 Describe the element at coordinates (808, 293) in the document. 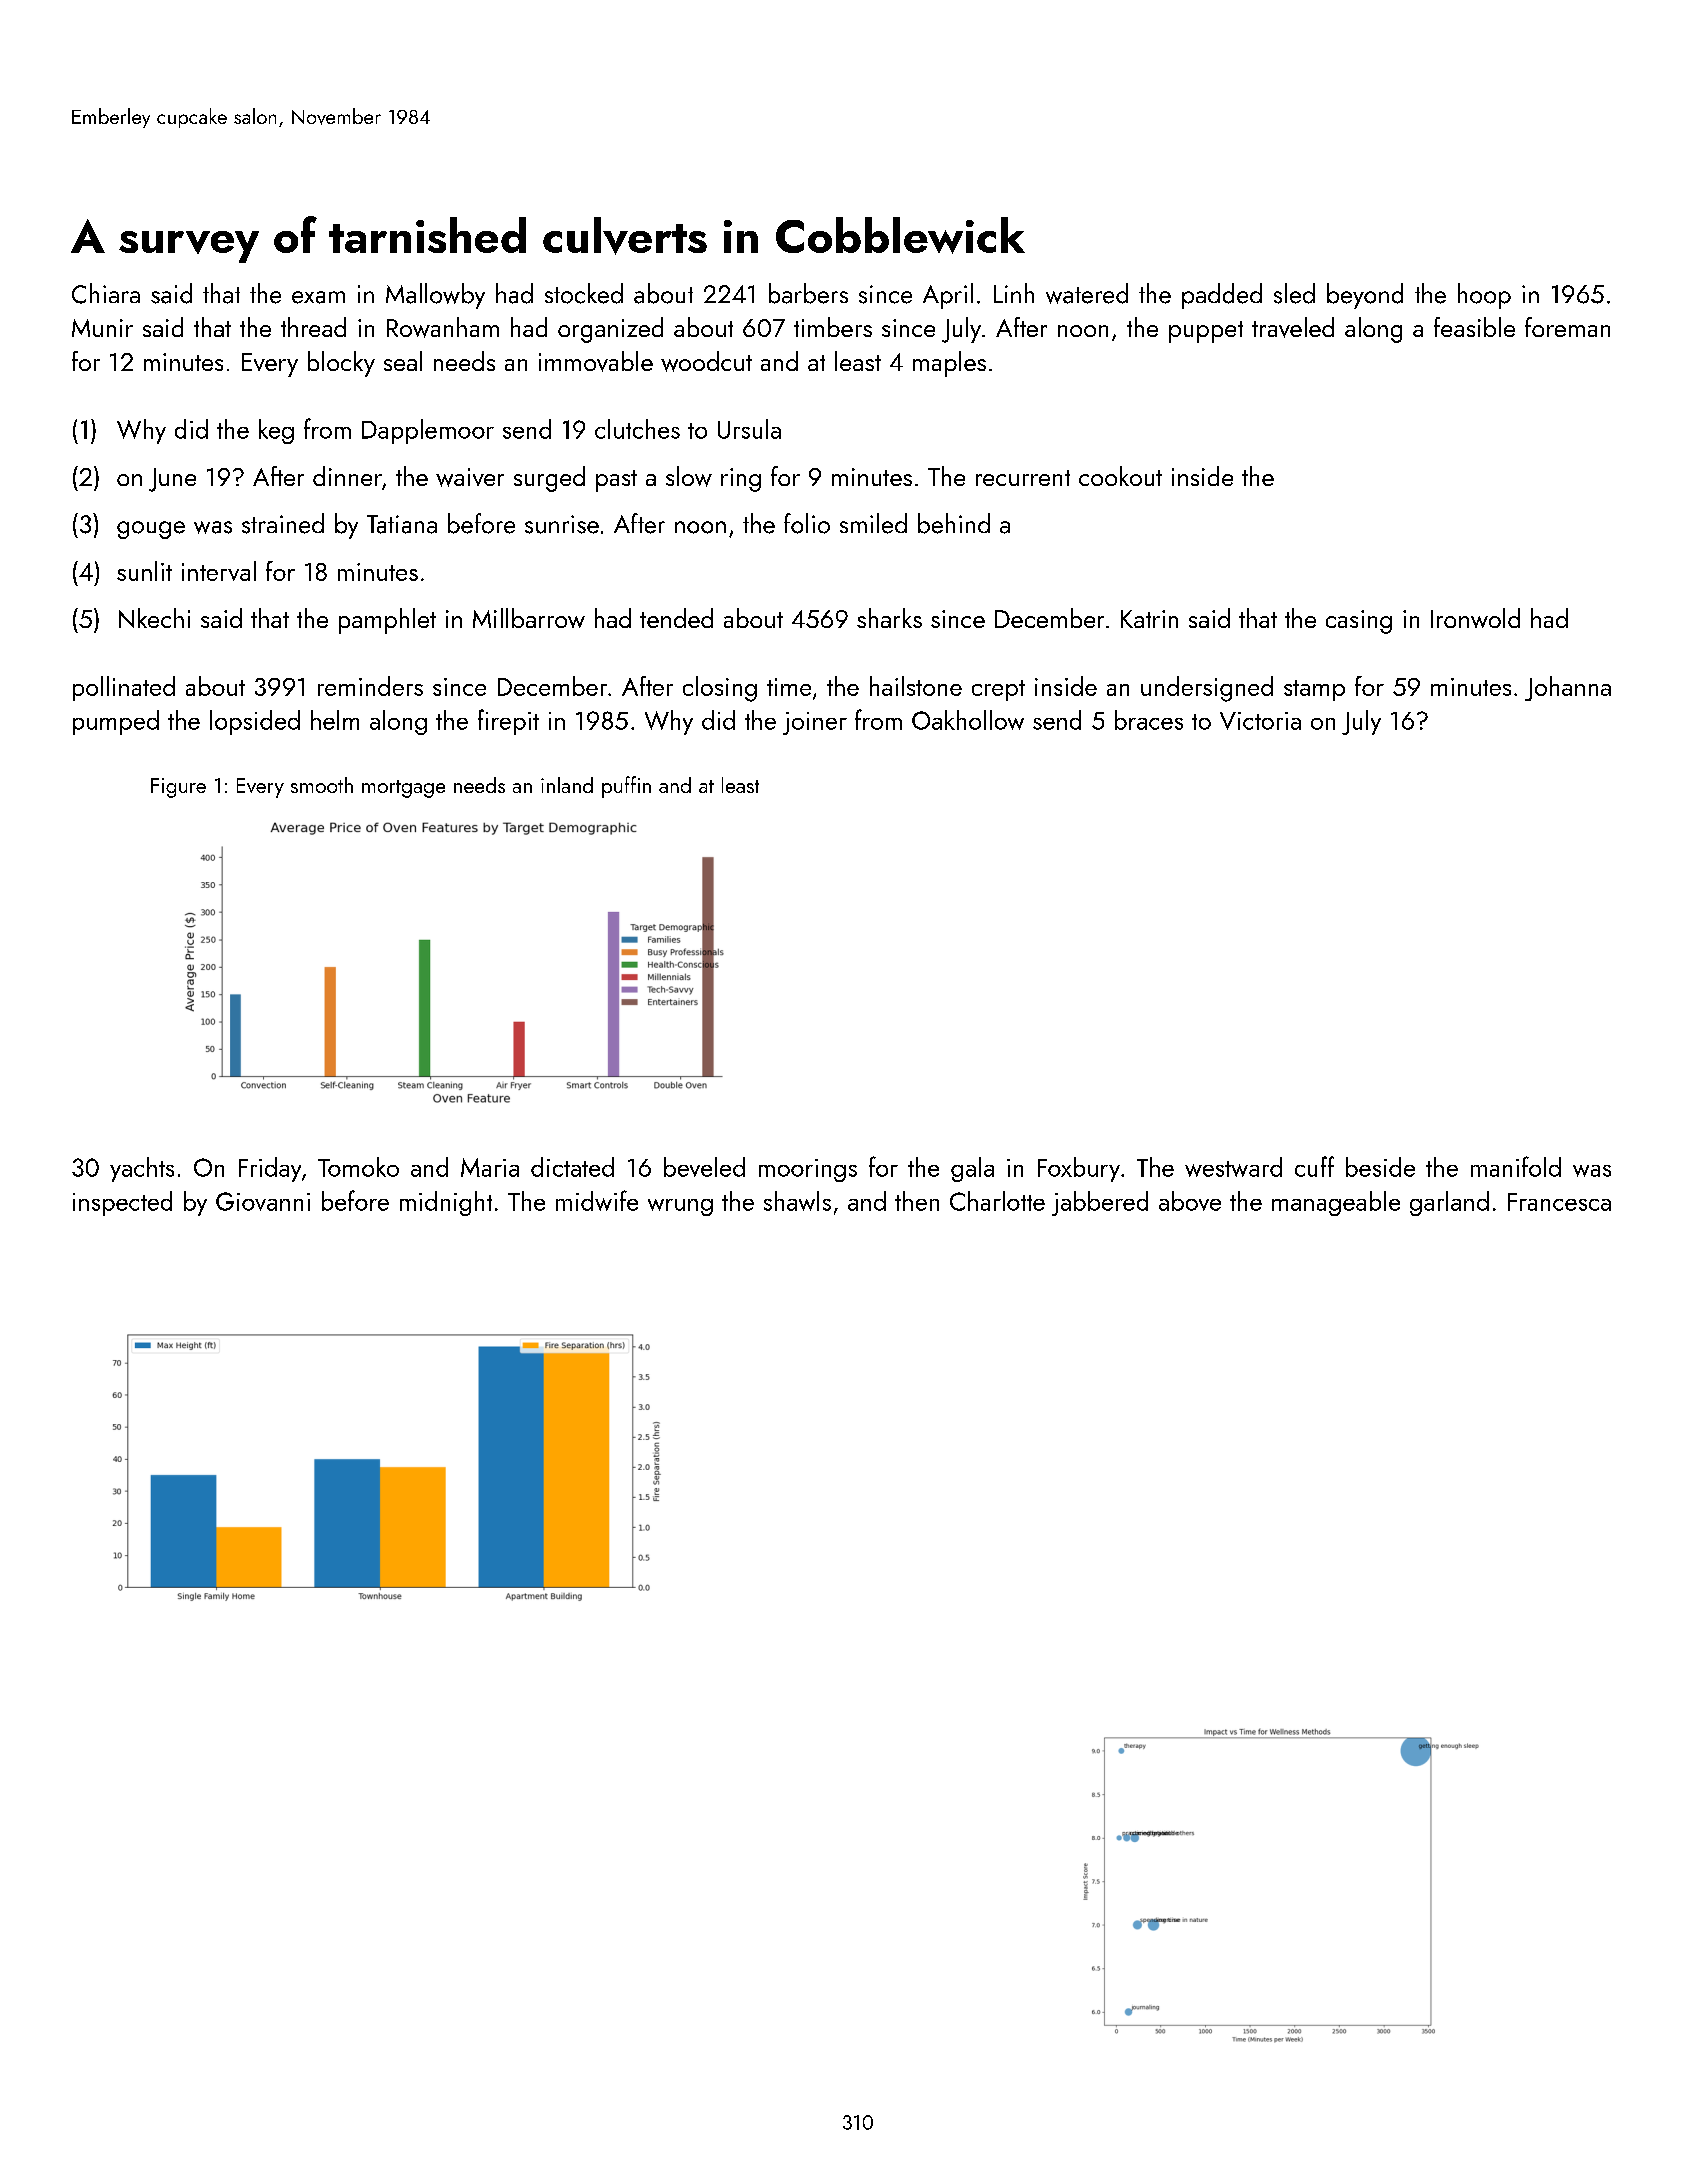

I see `barbers` at that location.
